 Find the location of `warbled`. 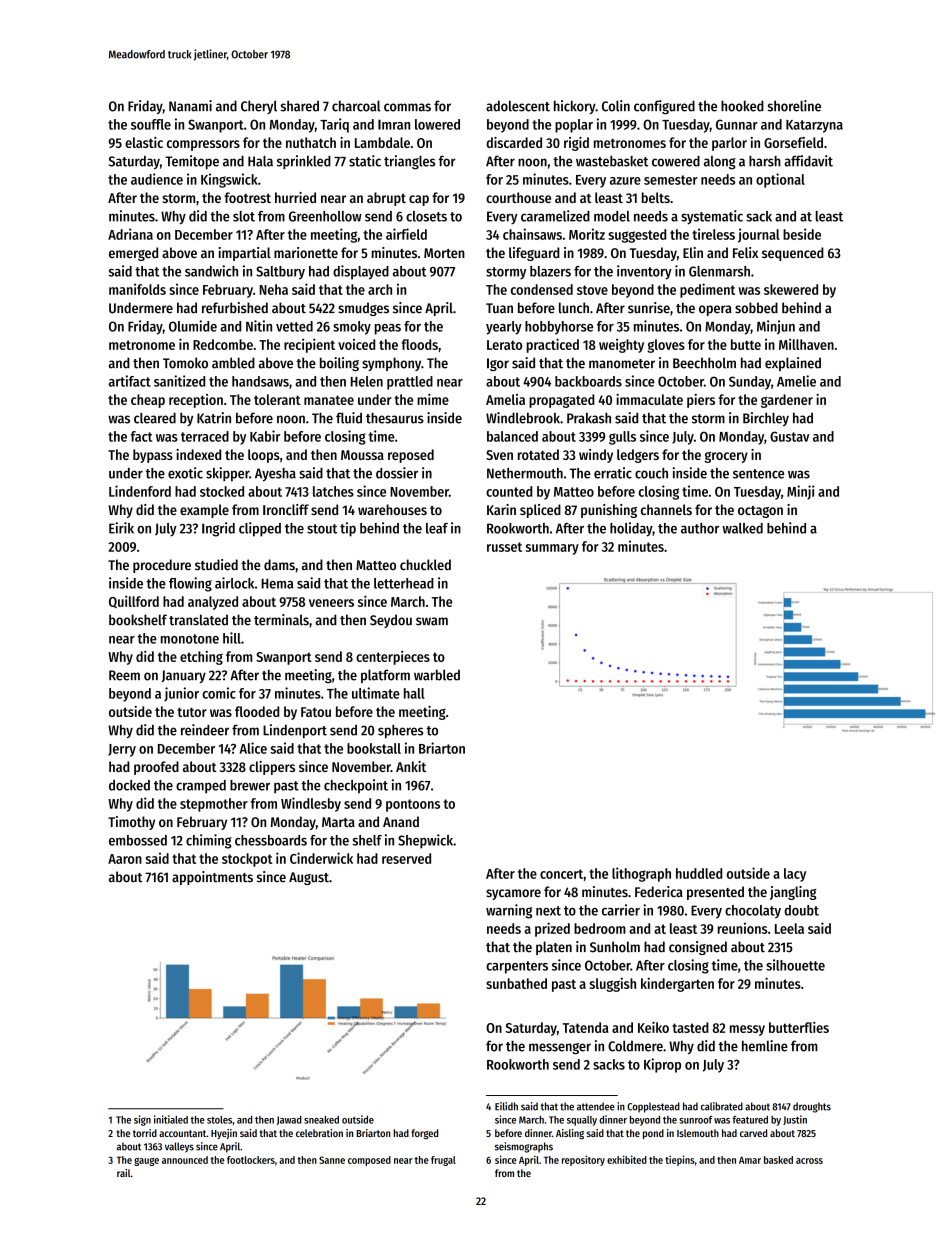

warbled is located at coordinates (437, 675).
